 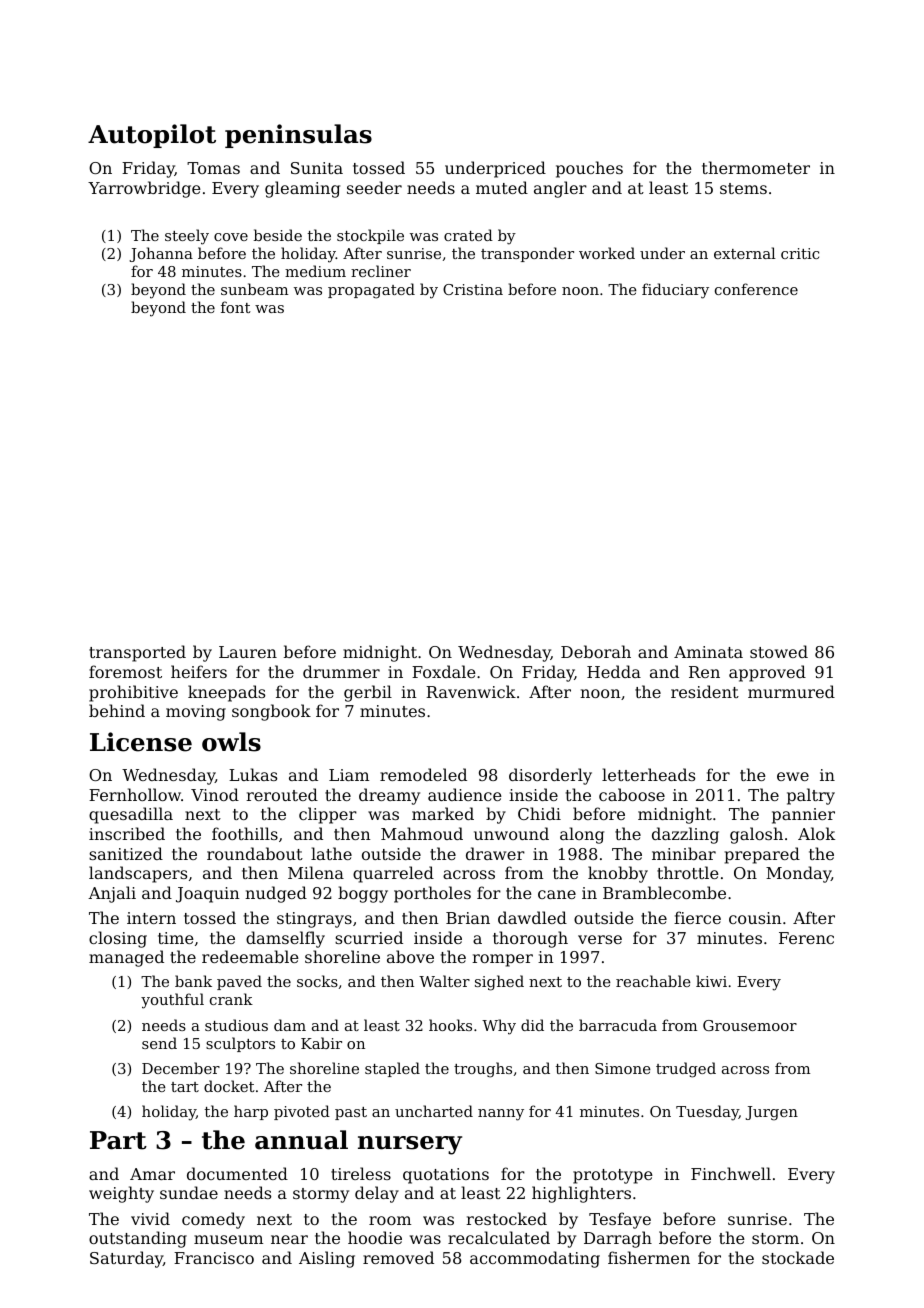 What do you see at coordinates (398, 1257) in the screenshot?
I see `removed` at bounding box center [398, 1257].
